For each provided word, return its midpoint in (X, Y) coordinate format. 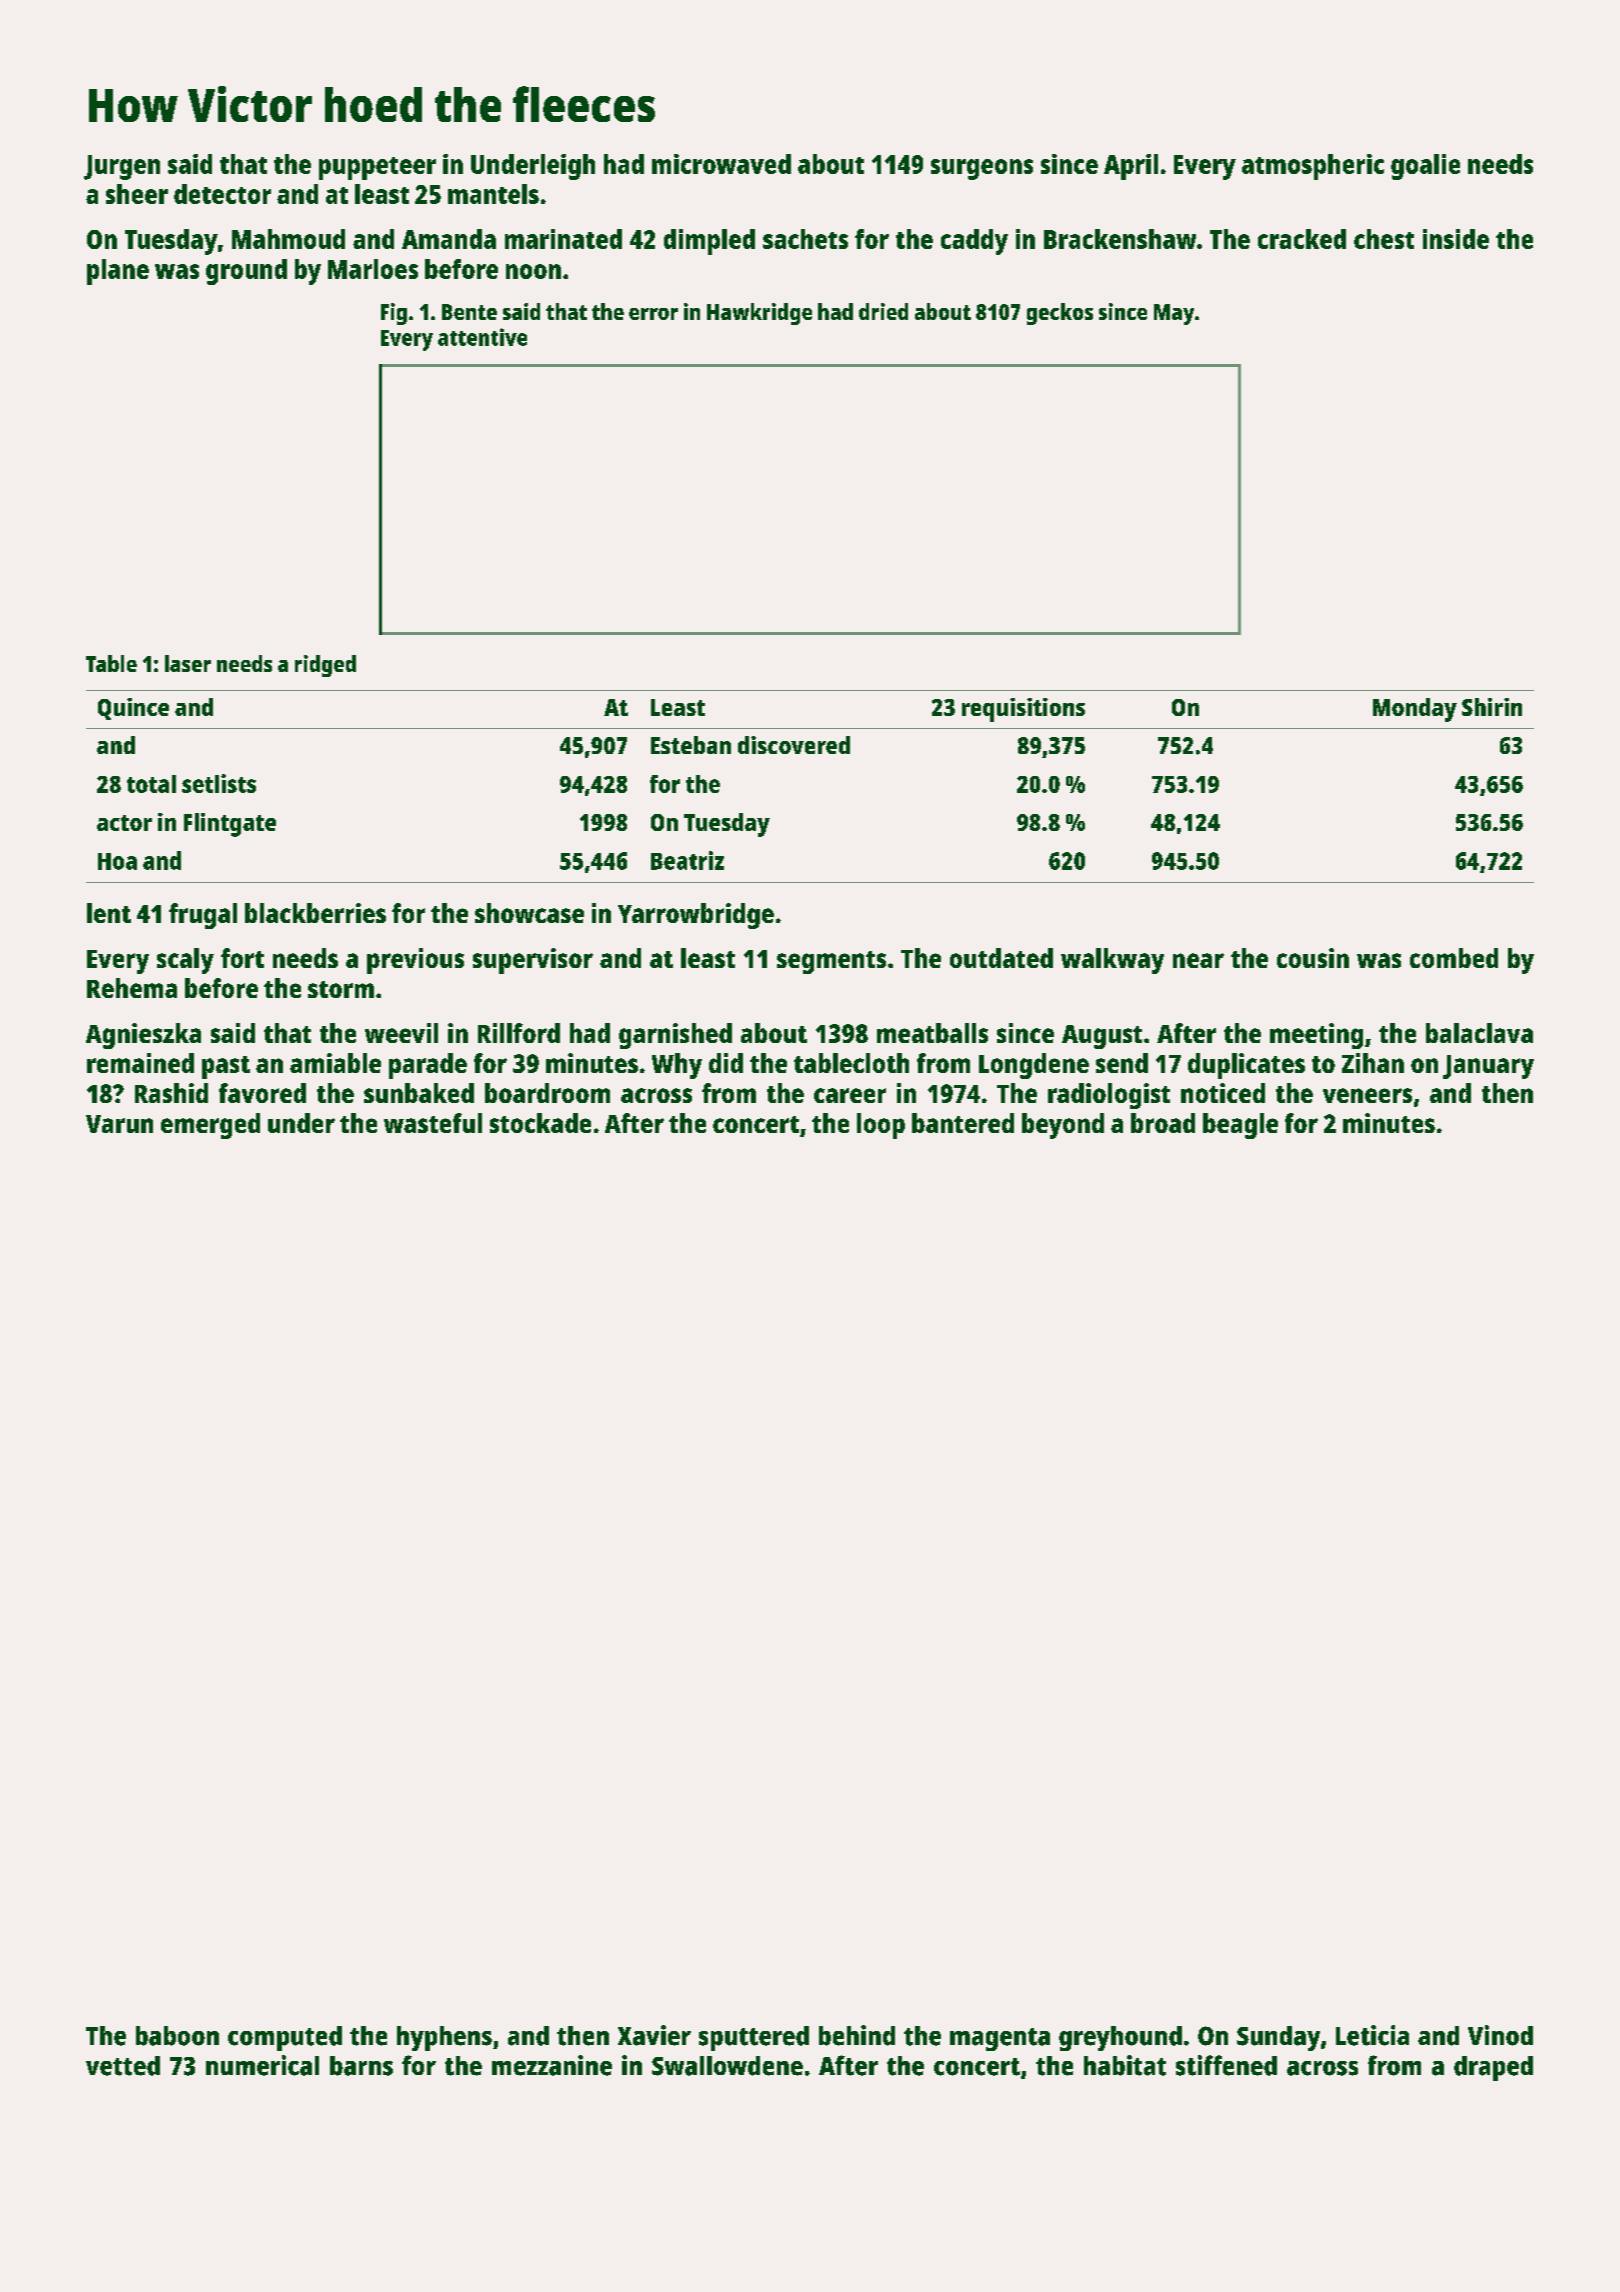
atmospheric (1313, 167)
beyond (1063, 1126)
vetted (123, 2066)
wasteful (433, 1123)
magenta (1000, 2039)
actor (124, 823)
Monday (1415, 710)
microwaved (721, 164)
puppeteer (377, 168)
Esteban (691, 745)
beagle (1240, 1126)
